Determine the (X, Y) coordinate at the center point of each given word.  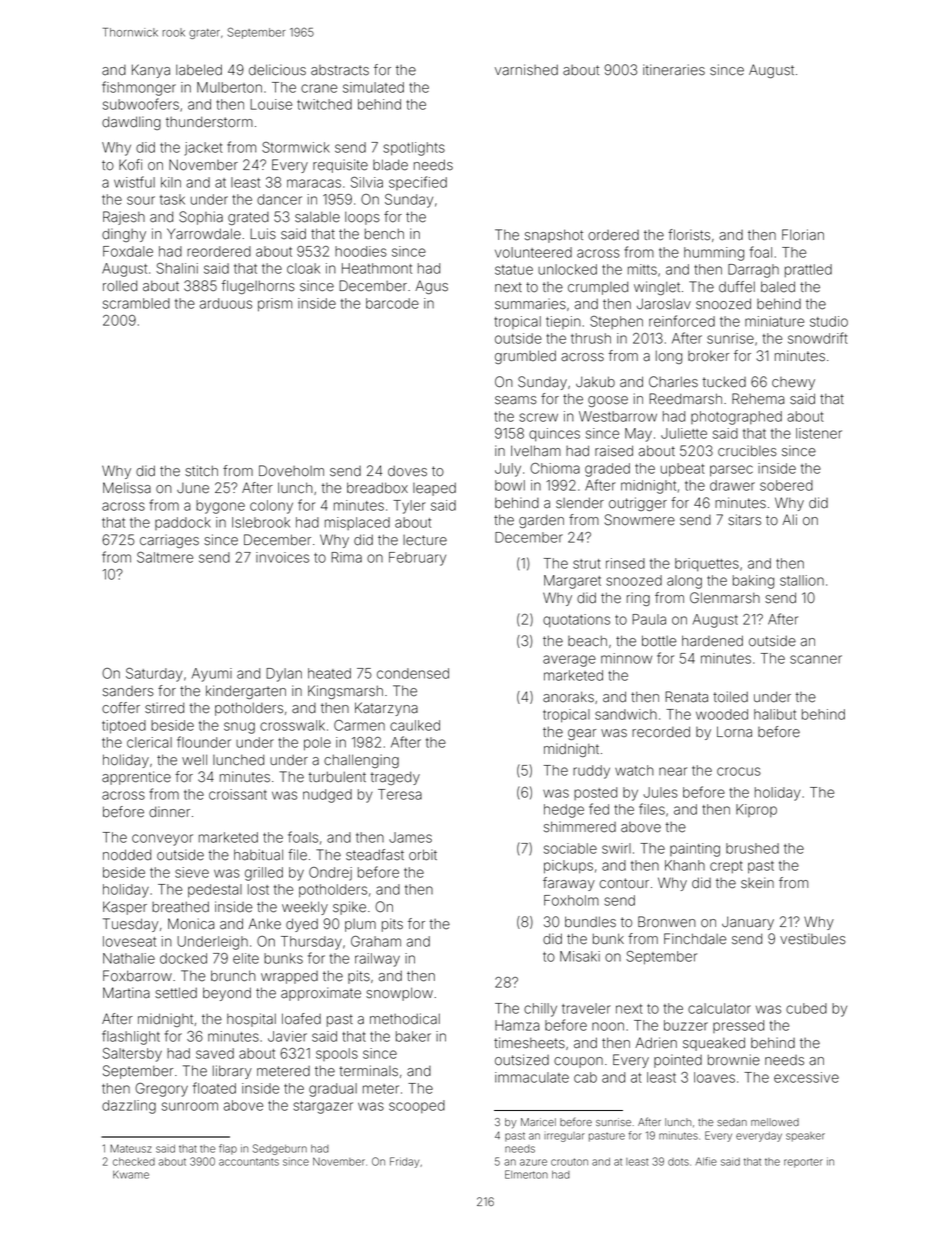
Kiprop (756, 810)
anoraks (568, 697)
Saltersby (132, 1055)
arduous (226, 303)
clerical (149, 742)
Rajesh (124, 218)
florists (689, 235)
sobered (786, 485)
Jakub (595, 382)
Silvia (367, 182)
